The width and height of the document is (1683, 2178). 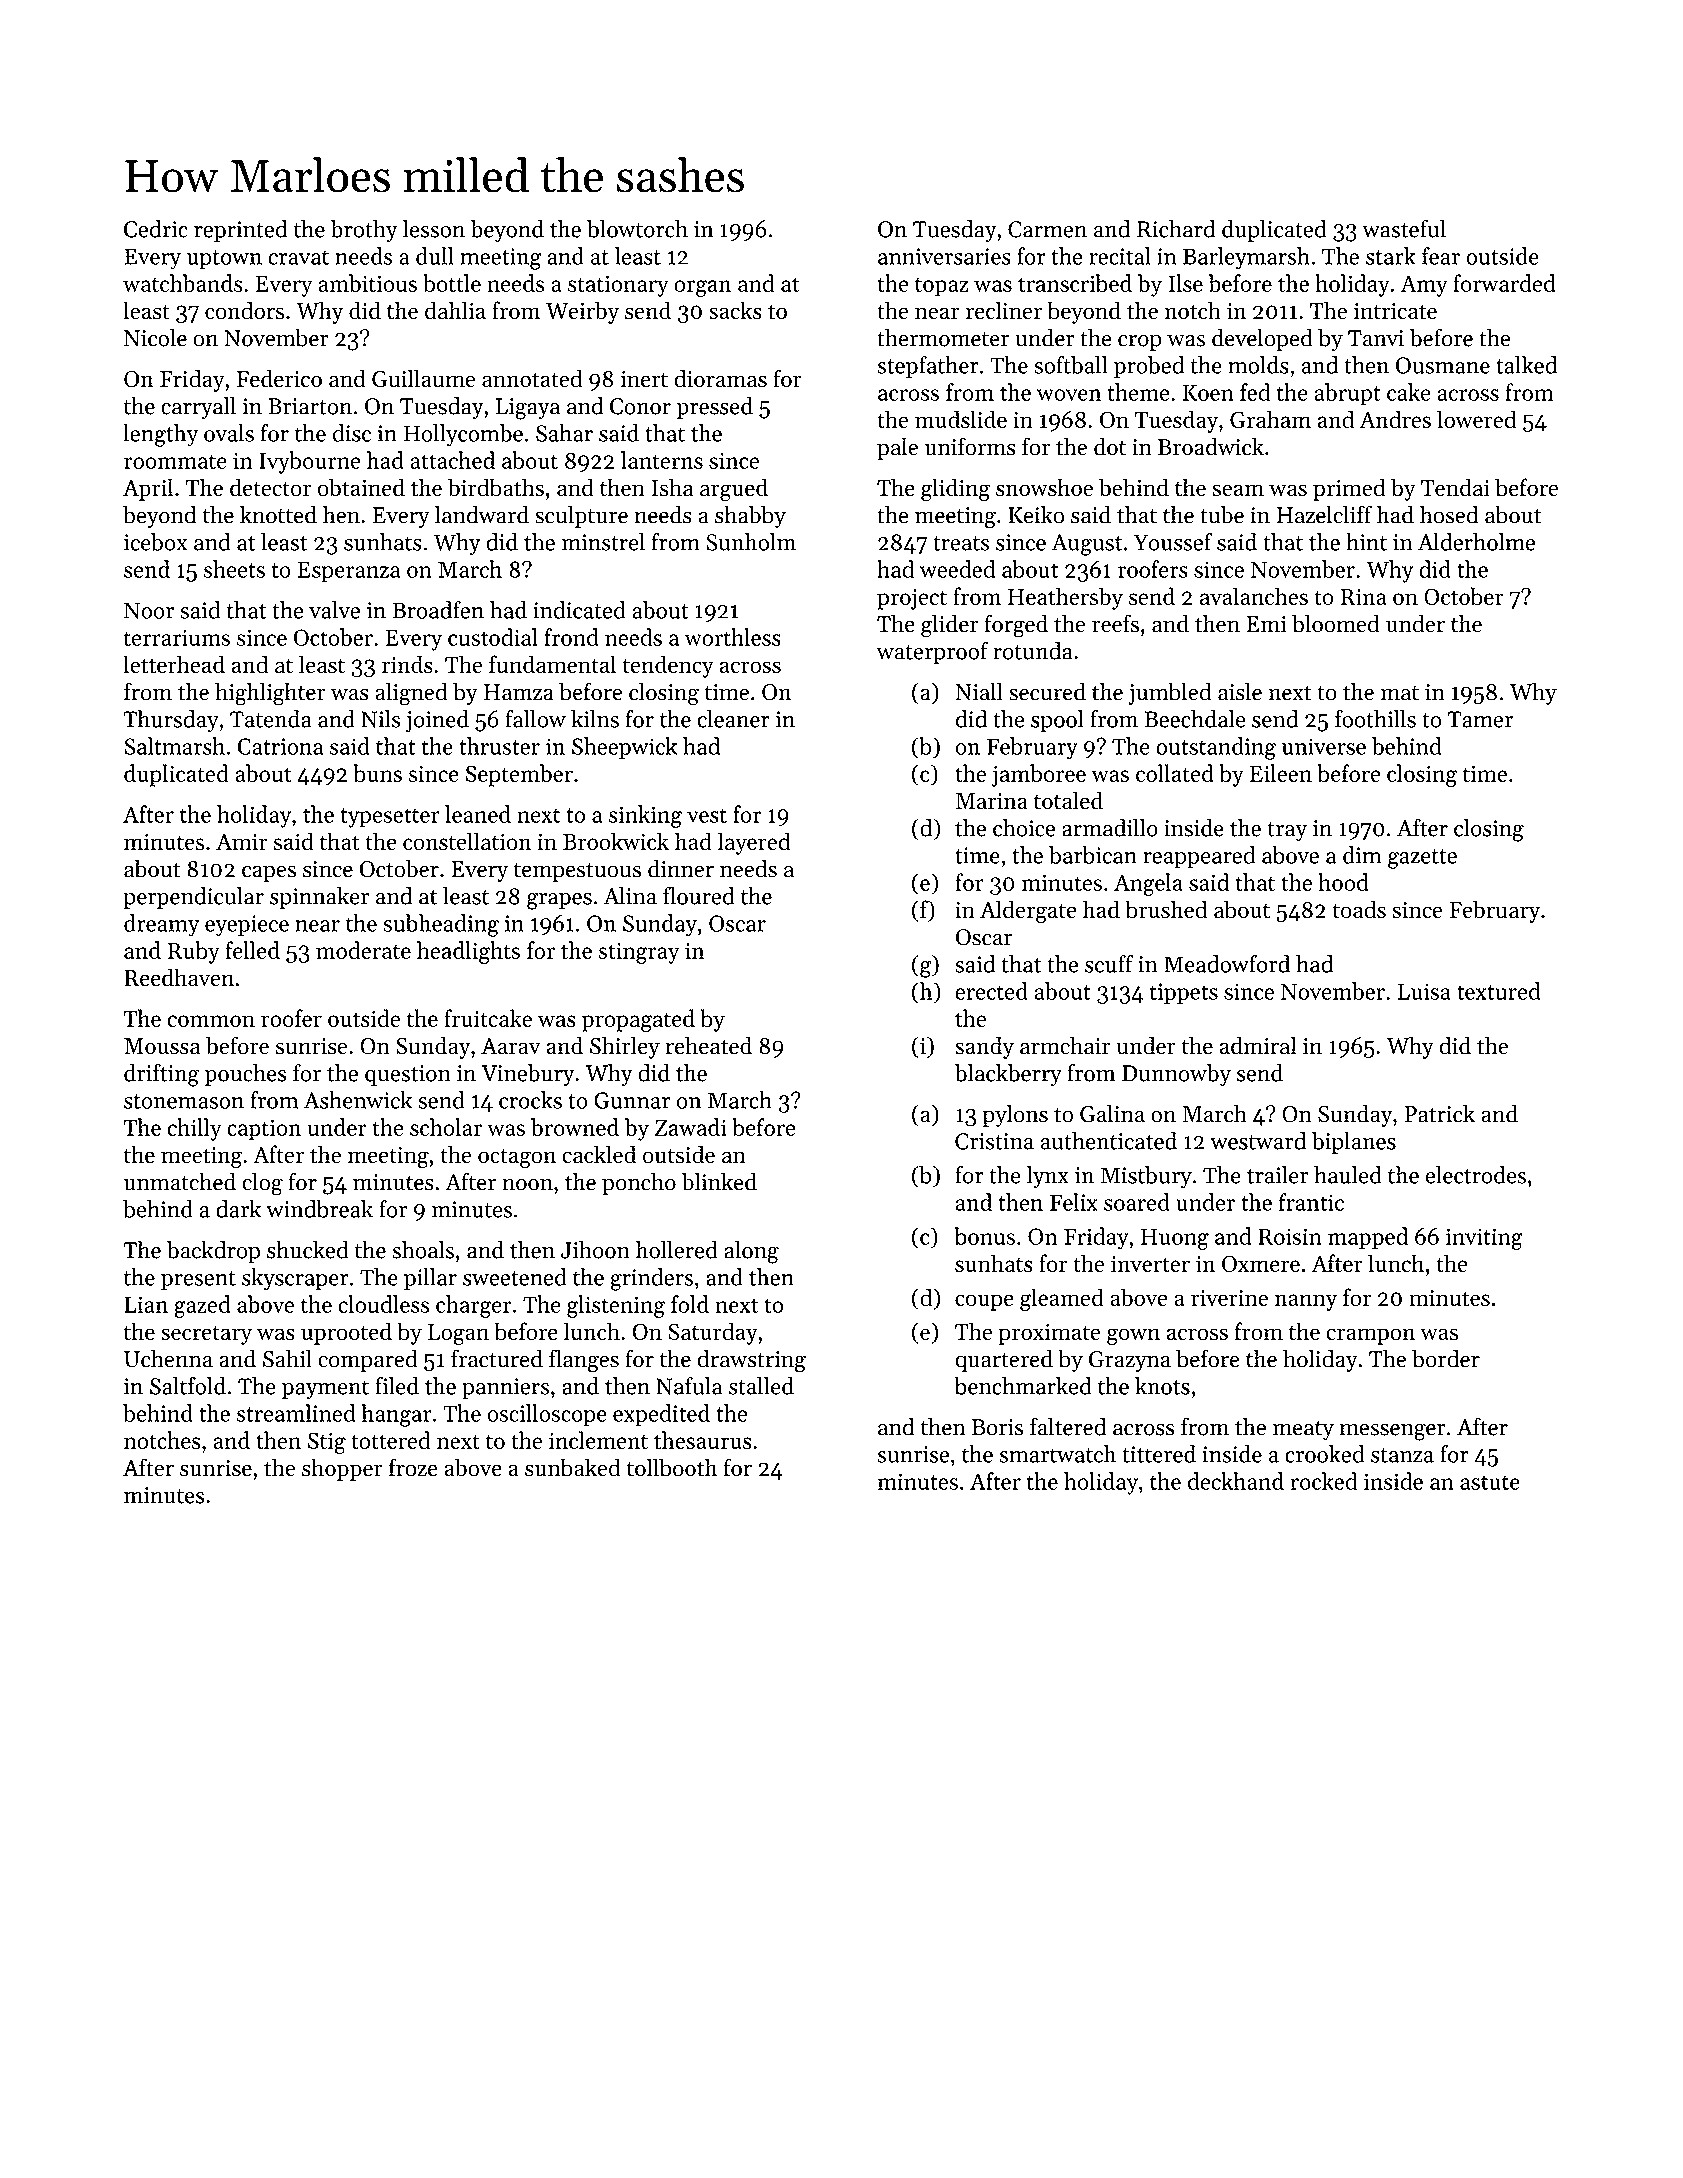 What do you see at coordinates (714, 408) in the document?
I see `pressed` at bounding box center [714, 408].
